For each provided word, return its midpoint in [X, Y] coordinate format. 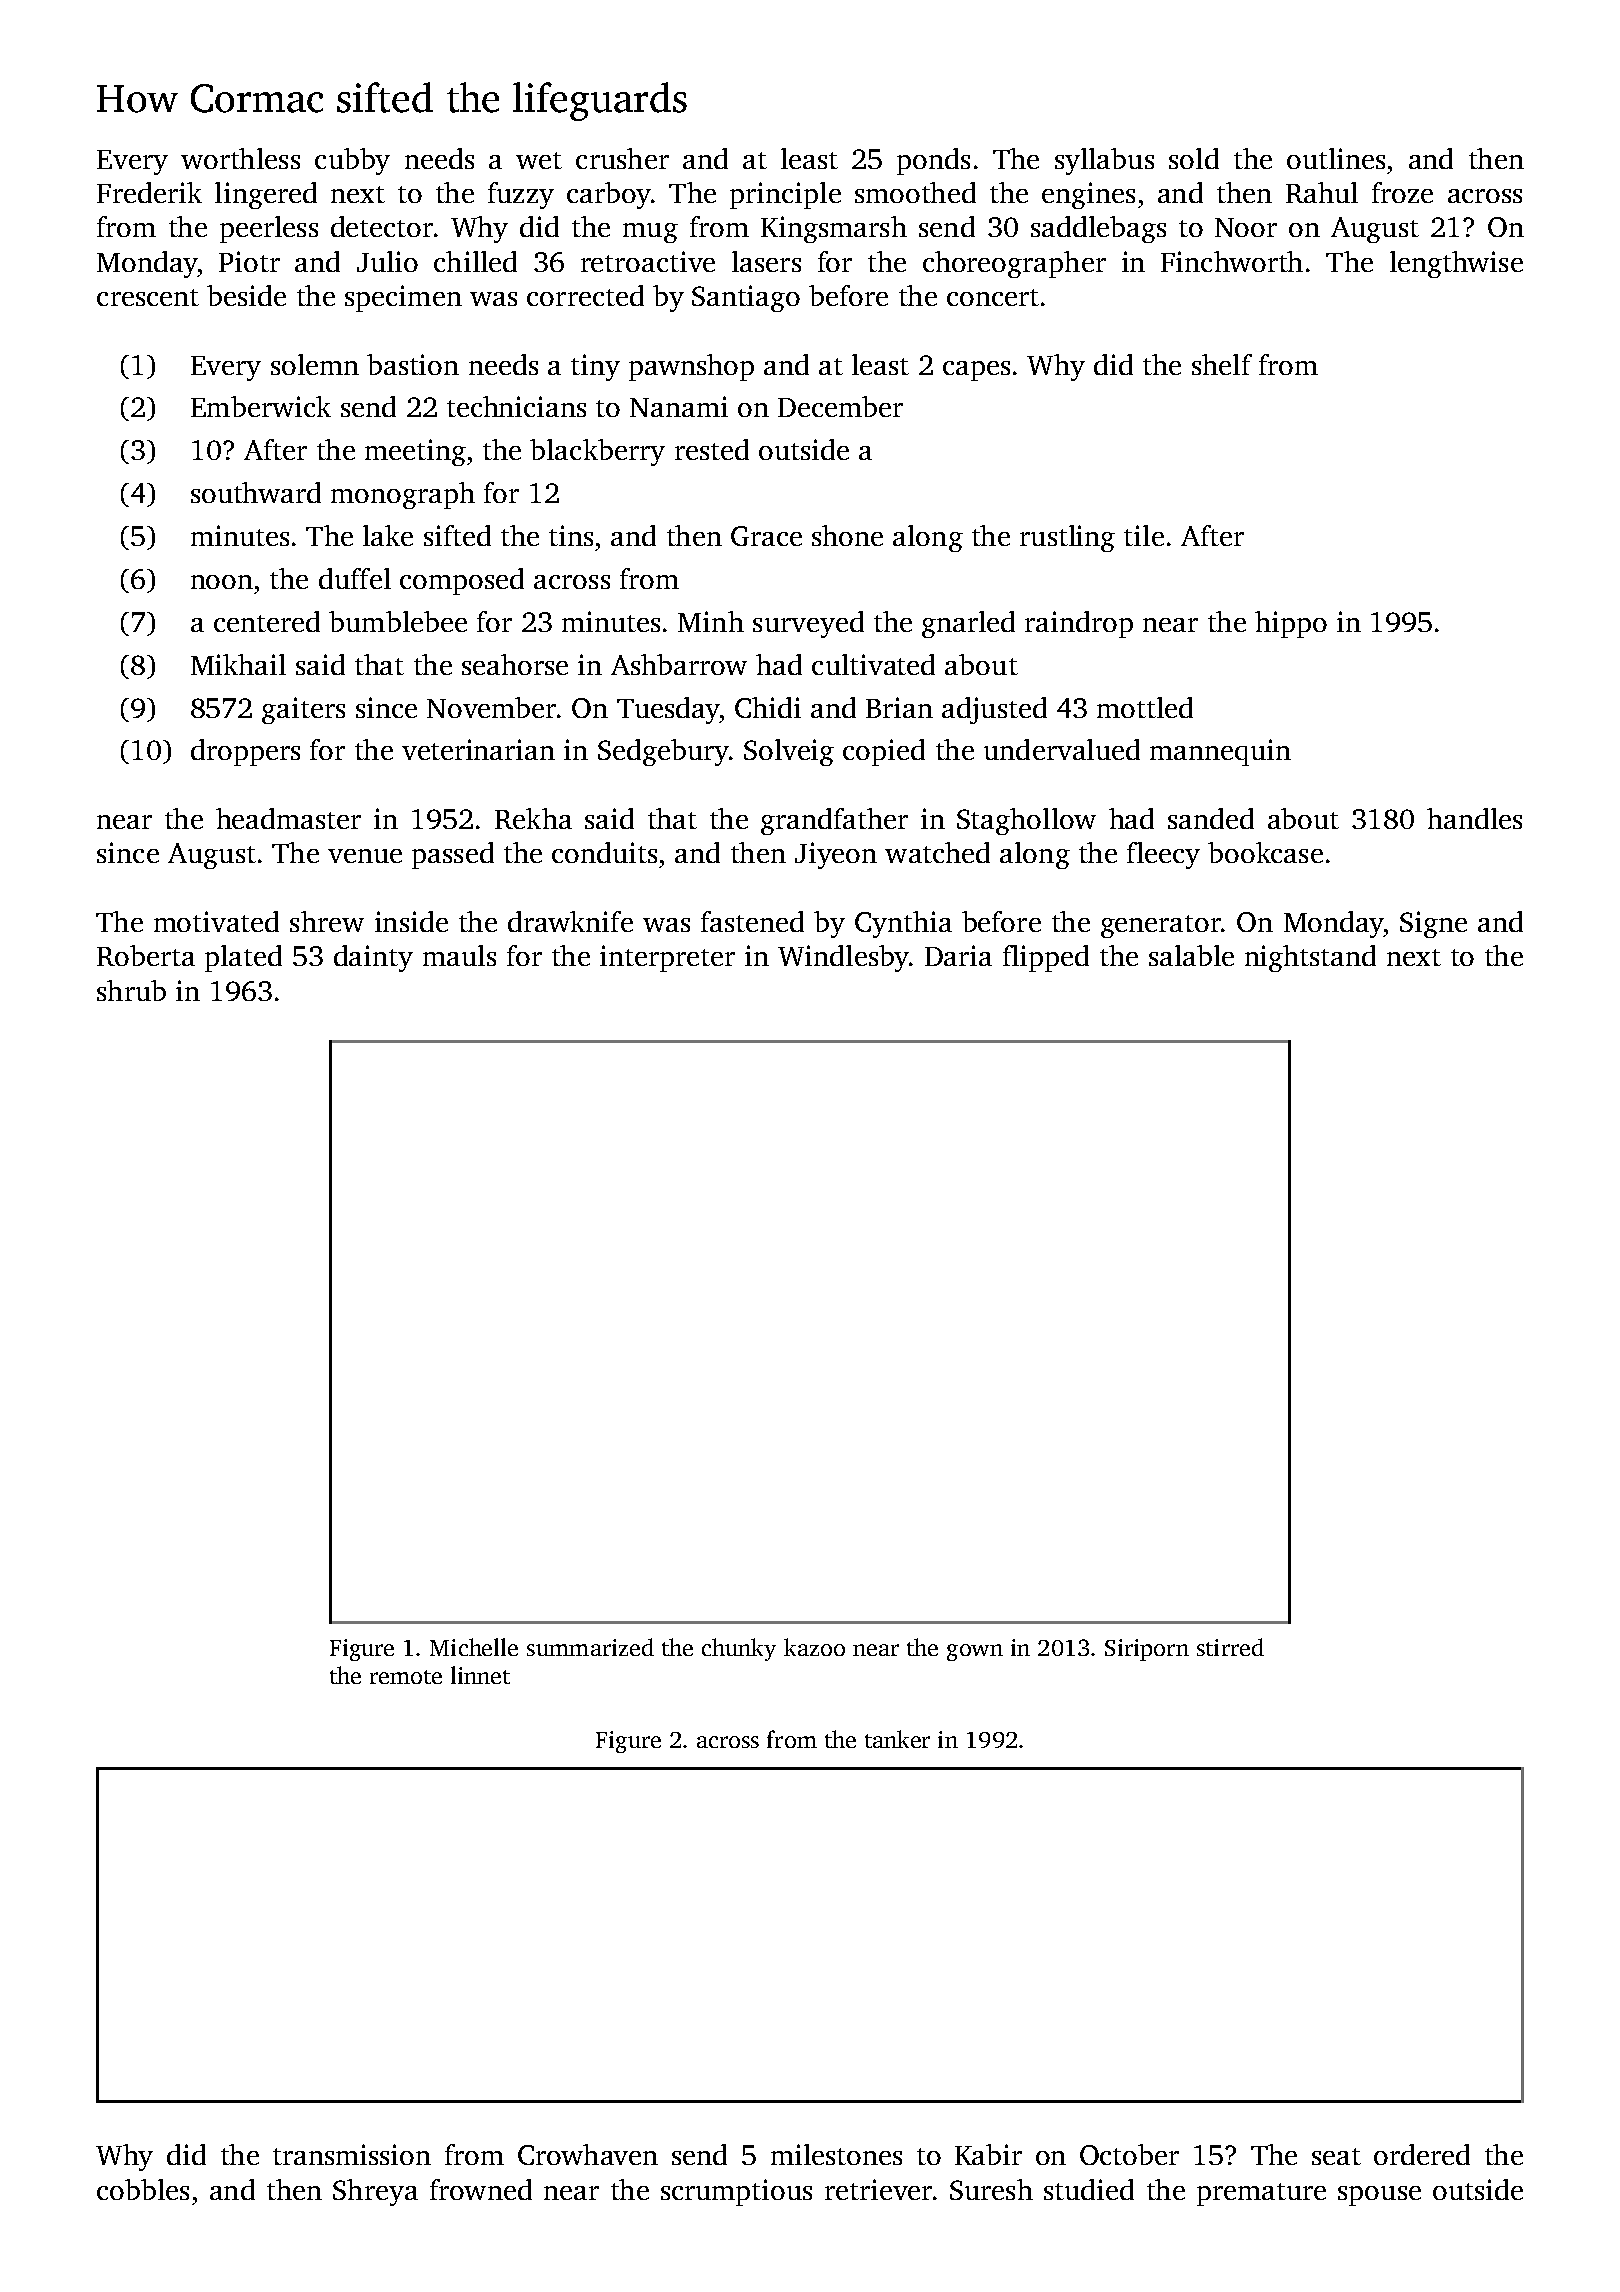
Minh [711, 621]
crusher [622, 158]
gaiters [303, 710]
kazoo [814, 1647]
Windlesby [843, 958]
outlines [1336, 158]
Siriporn [1147, 1650]
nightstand [1310, 958]
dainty [373, 958]
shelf [1222, 364]
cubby [352, 161]
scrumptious [736, 2192]
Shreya [375, 2192]
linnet [480, 1675]
